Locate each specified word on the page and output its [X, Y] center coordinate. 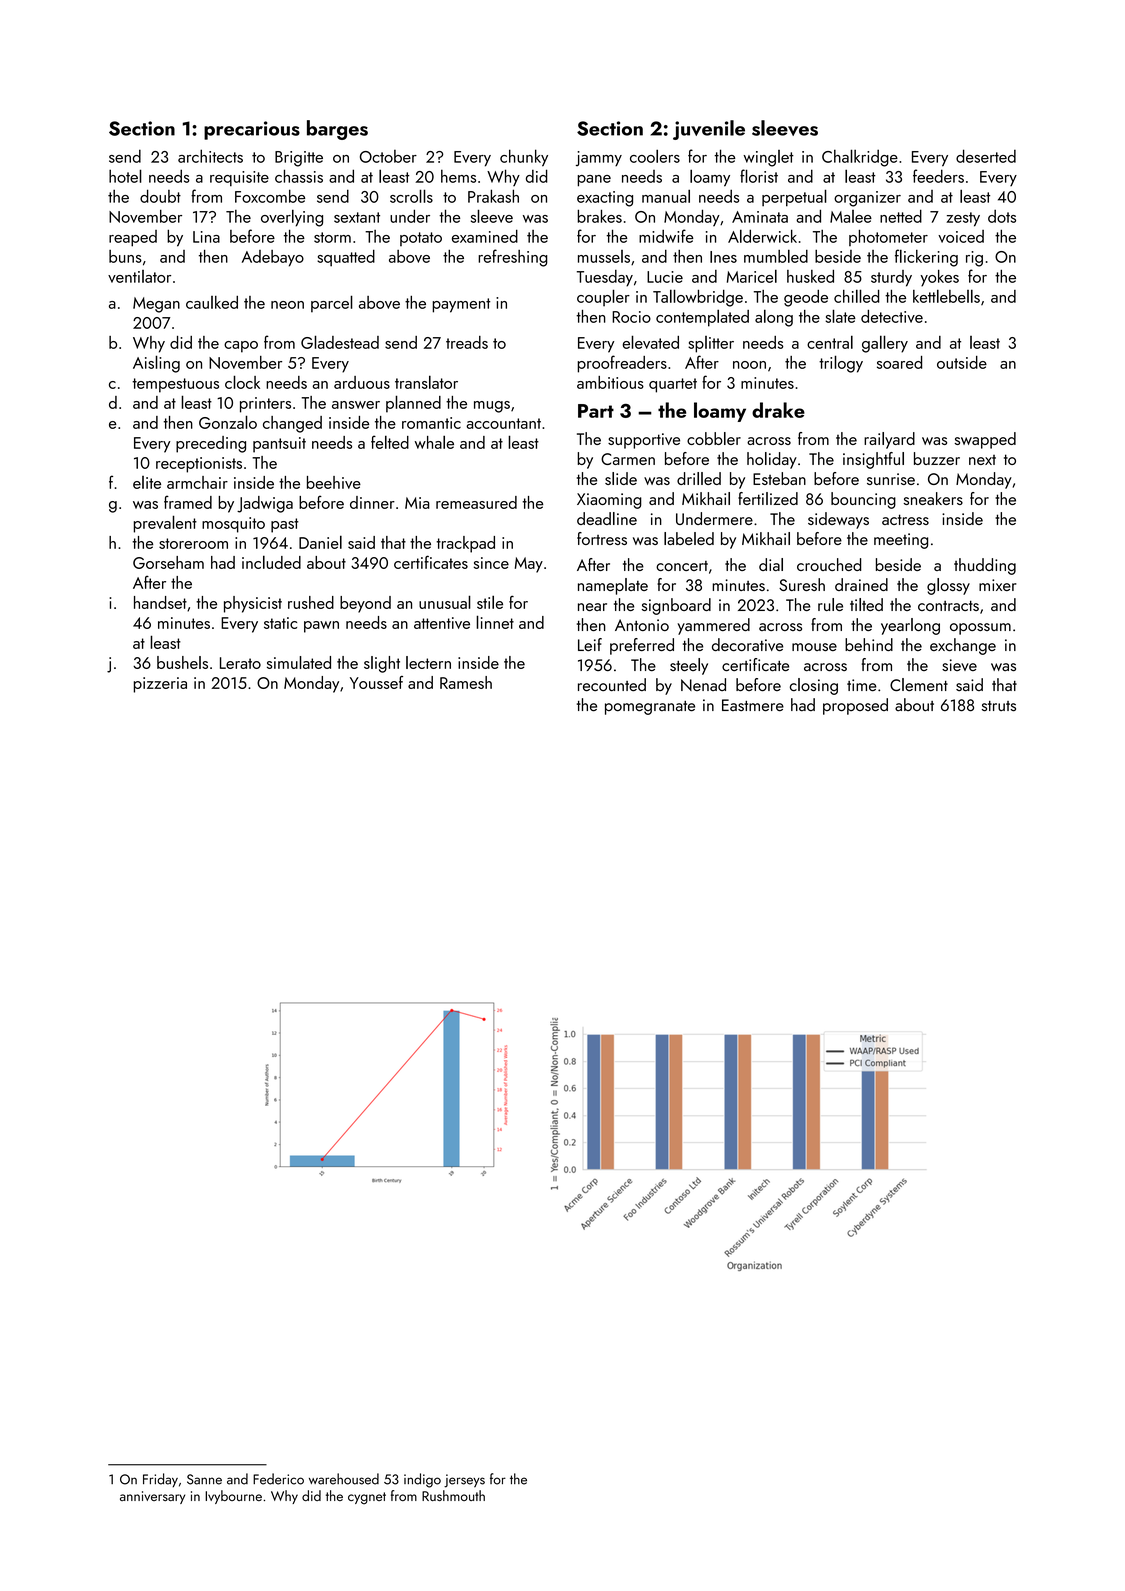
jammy [599, 158]
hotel [125, 176]
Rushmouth [453, 1495]
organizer [867, 199]
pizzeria [160, 685]
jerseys [464, 1481]
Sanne [204, 1479]
